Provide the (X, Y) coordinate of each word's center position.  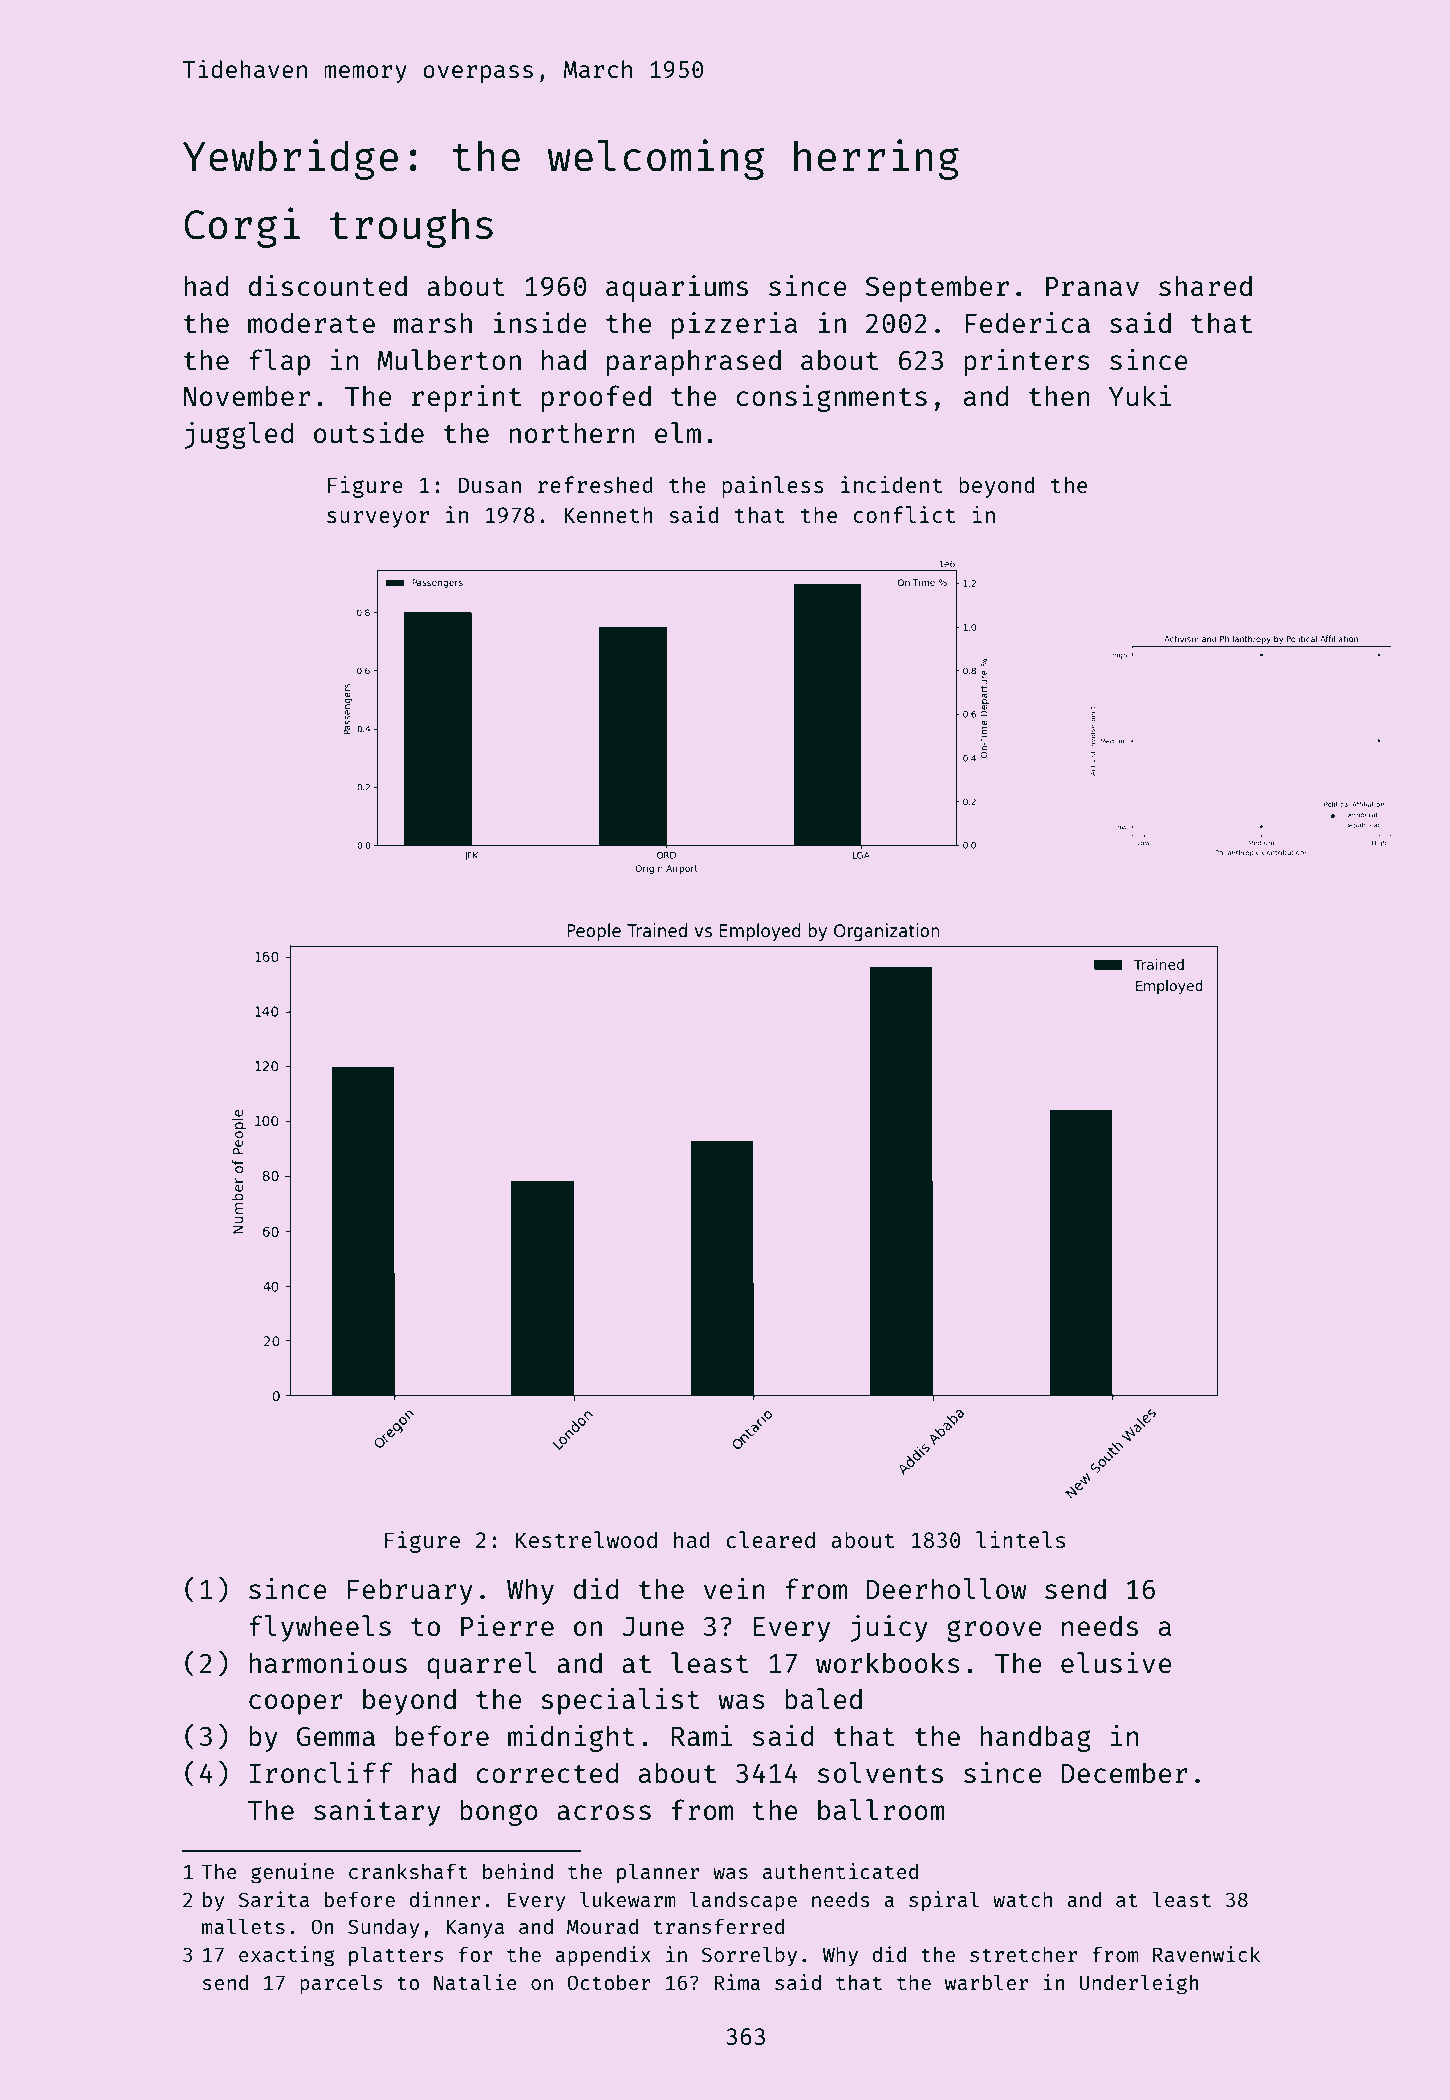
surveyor (378, 519)
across (604, 1812)
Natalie (475, 1982)
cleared (770, 1539)
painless (773, 487)
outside (369, 432)
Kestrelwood (586, 1539)
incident (891, 484)
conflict (904, 514)
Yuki (1140, 395)
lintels (1020, 1539)
